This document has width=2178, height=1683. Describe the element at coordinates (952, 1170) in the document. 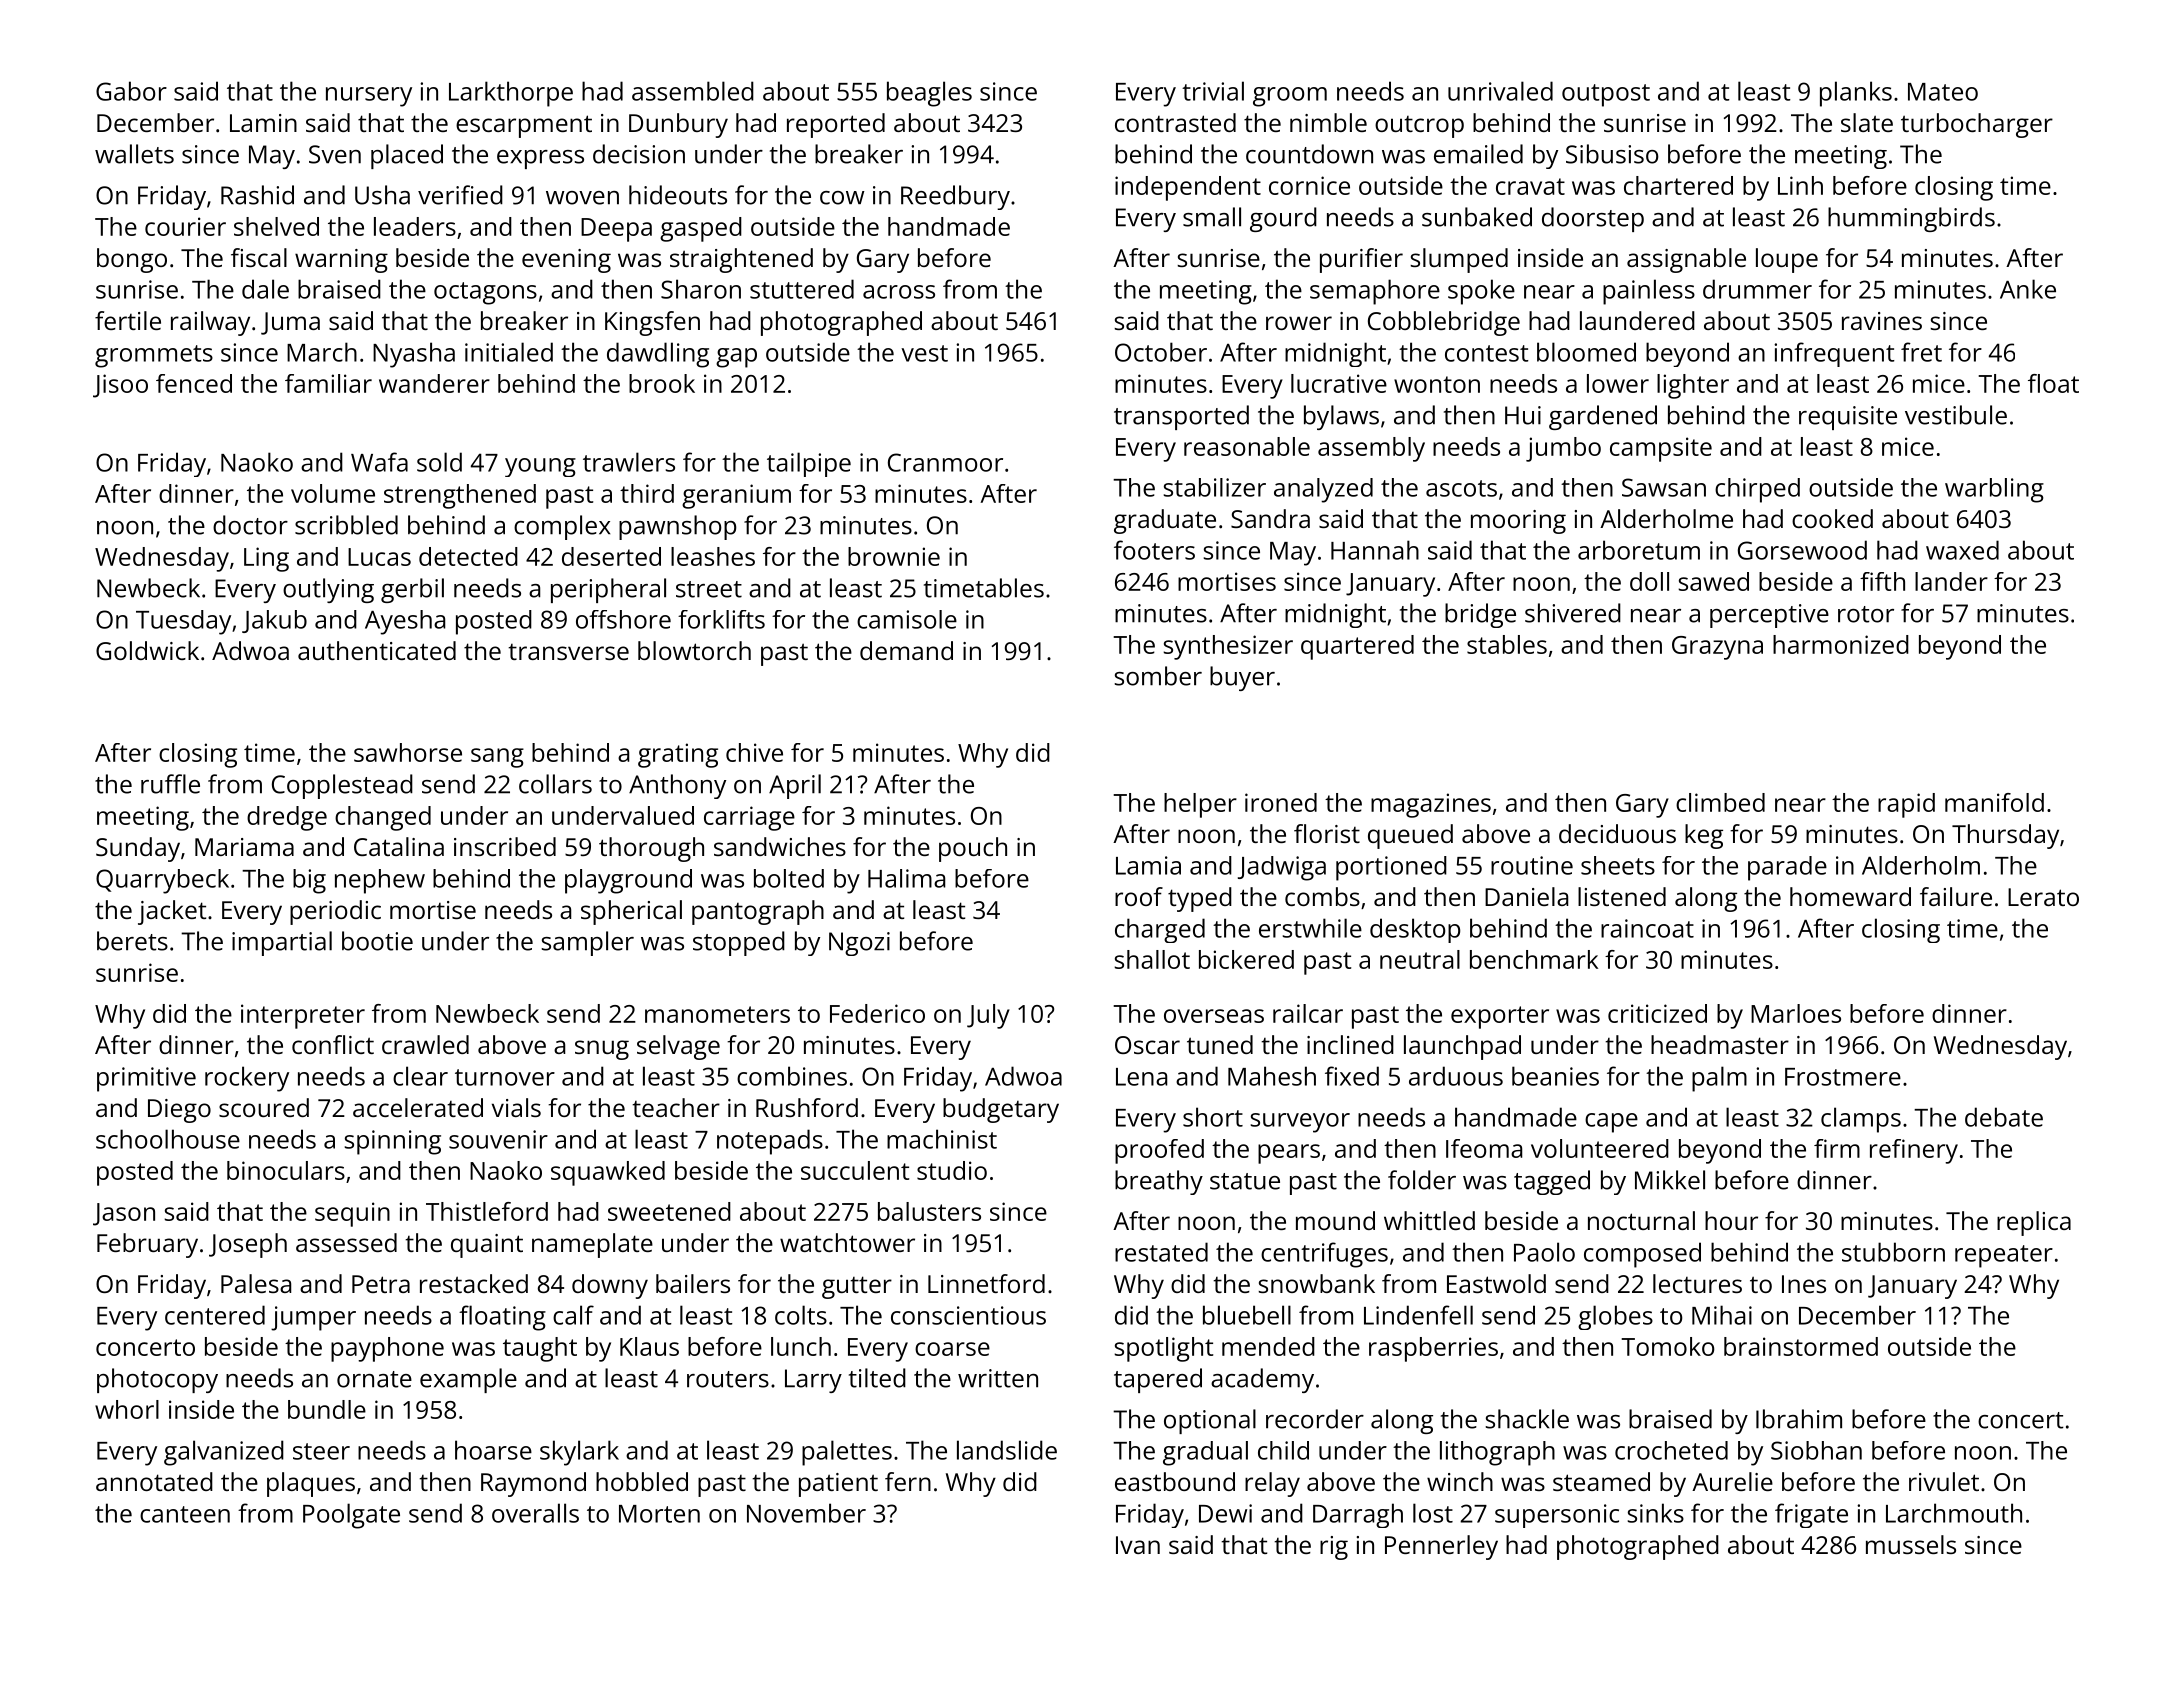

I see `studio` at that location.
